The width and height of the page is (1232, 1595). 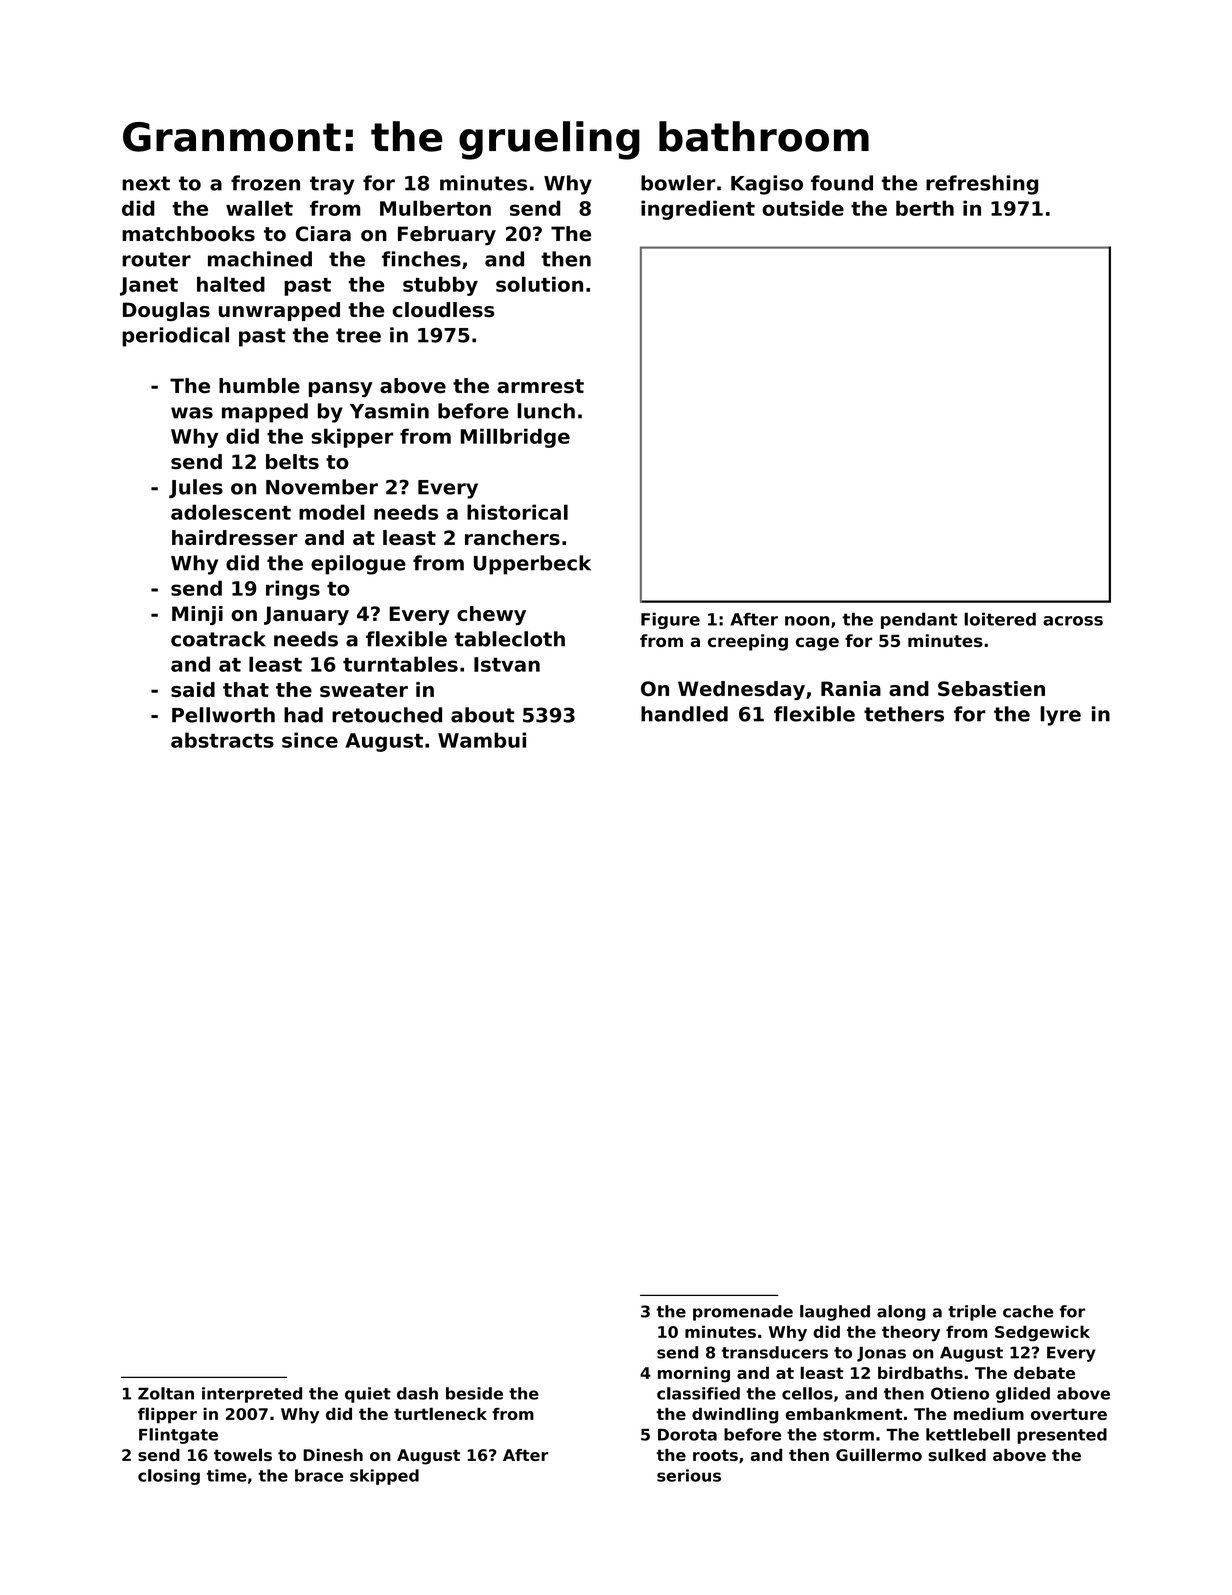 I want to click on abstracts, so click(x=222, y=740).
